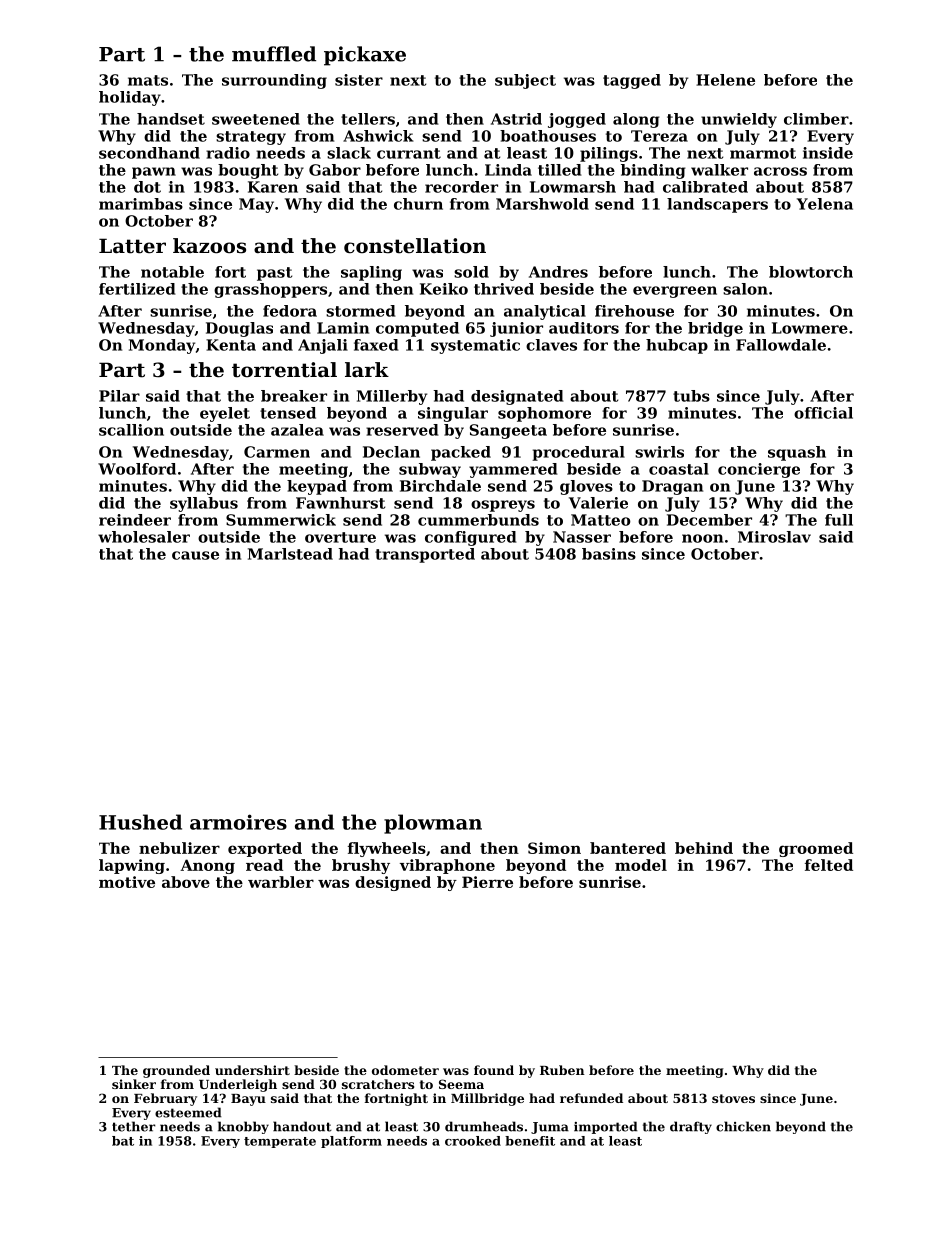 The height and width of the page is (1233, 952). I want to click on basins, so click(609, 554).
